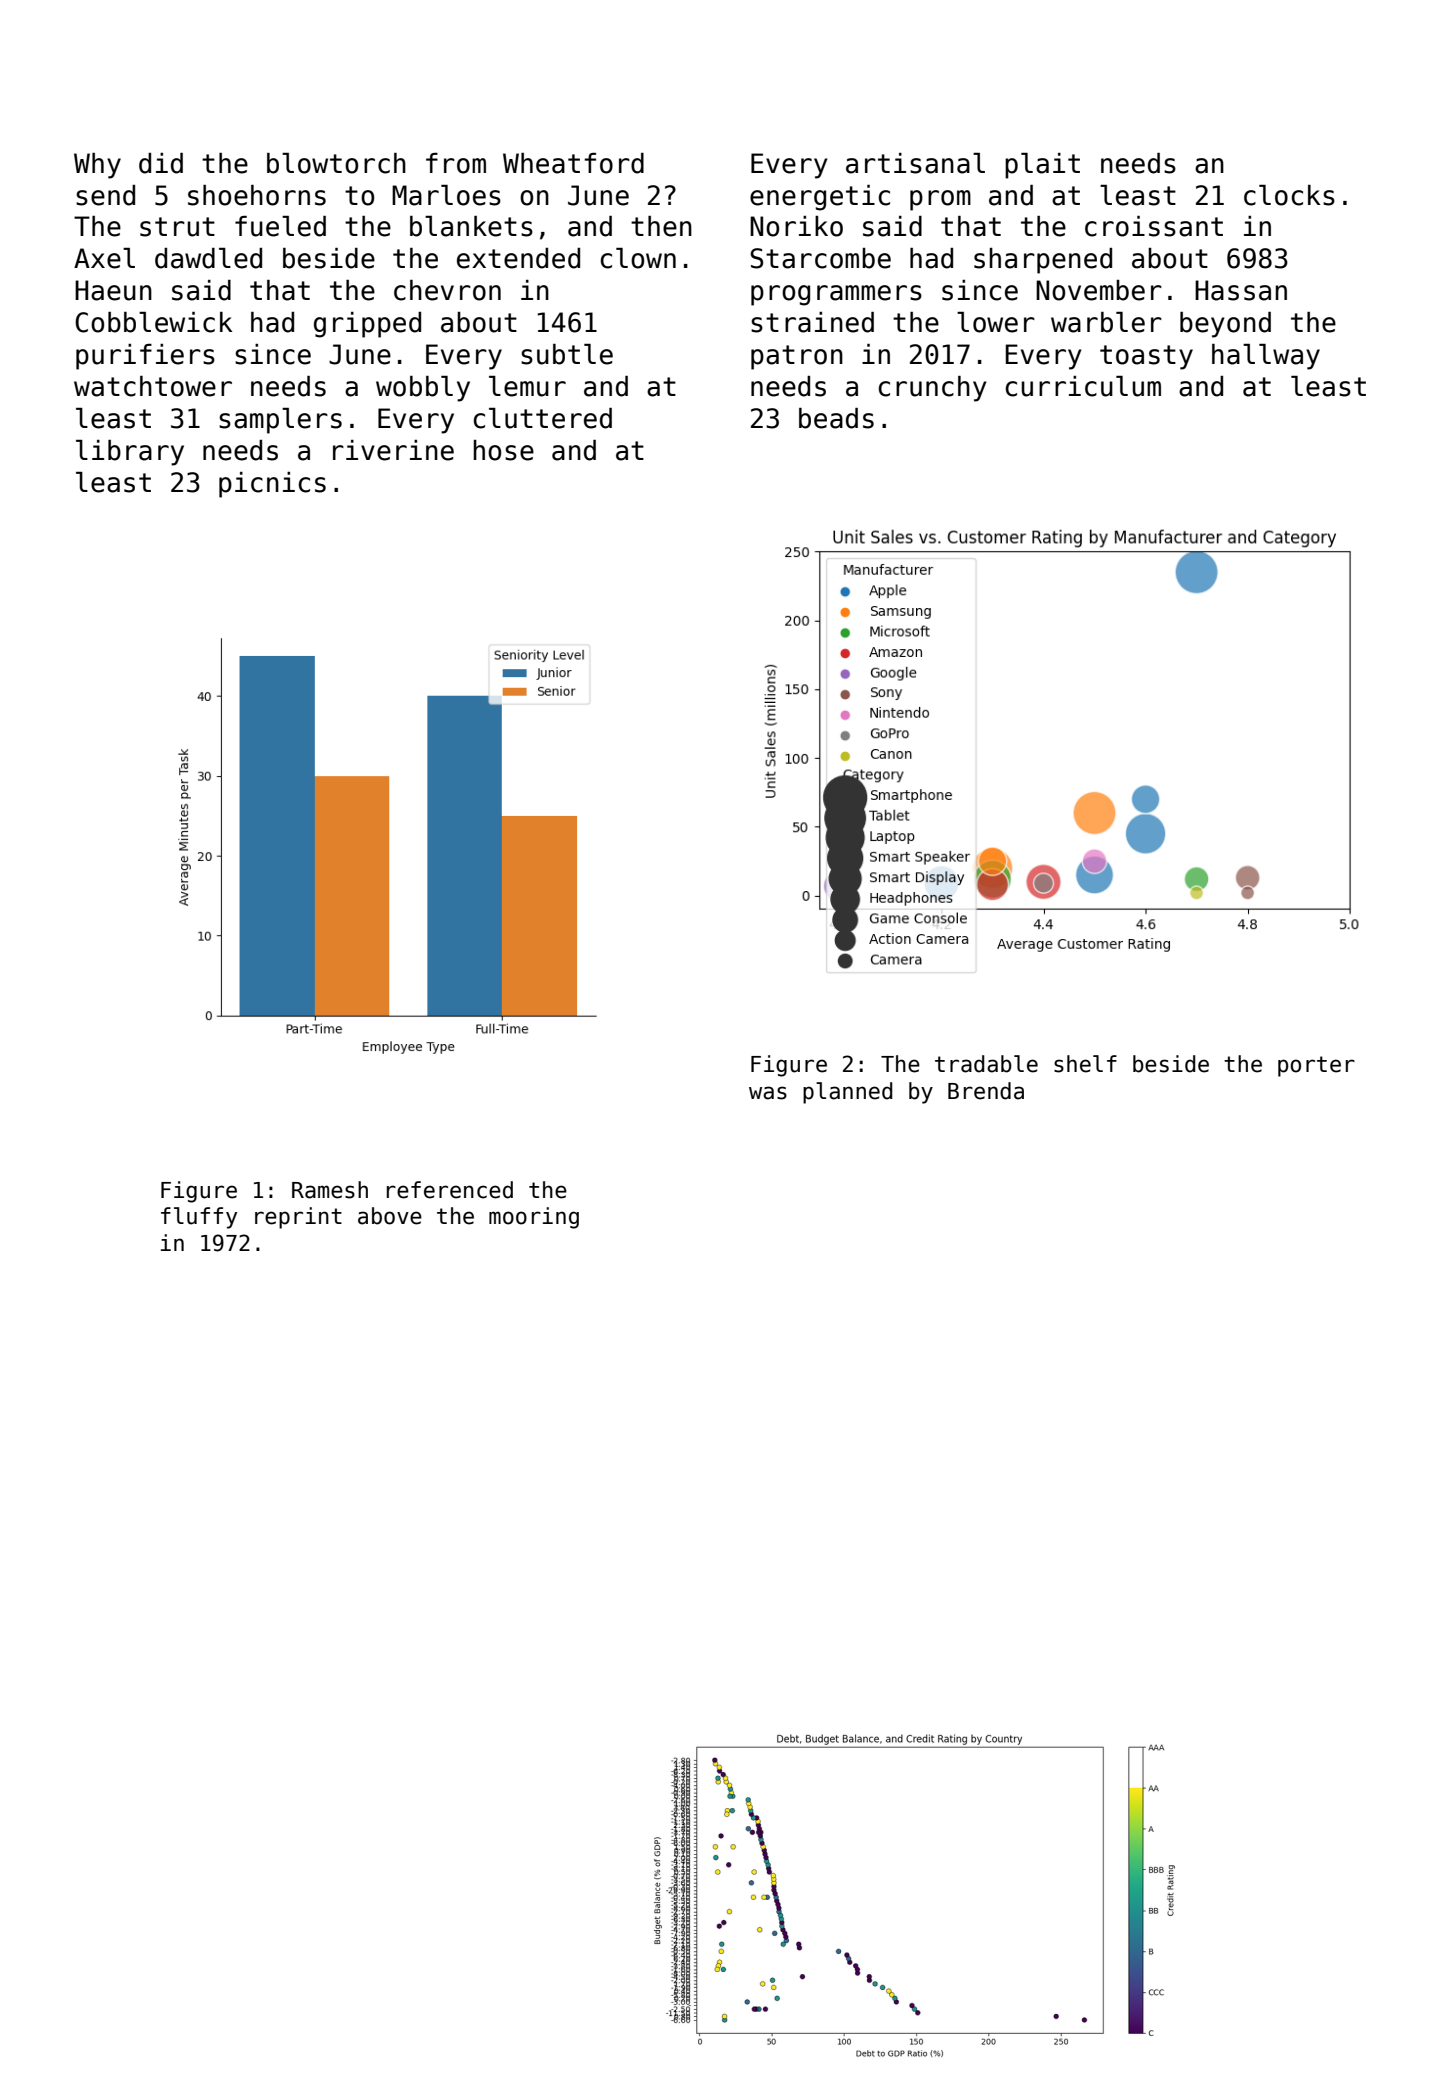 This screenshot has width=1450, height=2100. What do you see at coordinates (272, 485) in the screenshot?
I see `picnics` at bounding box center [272, 485].
